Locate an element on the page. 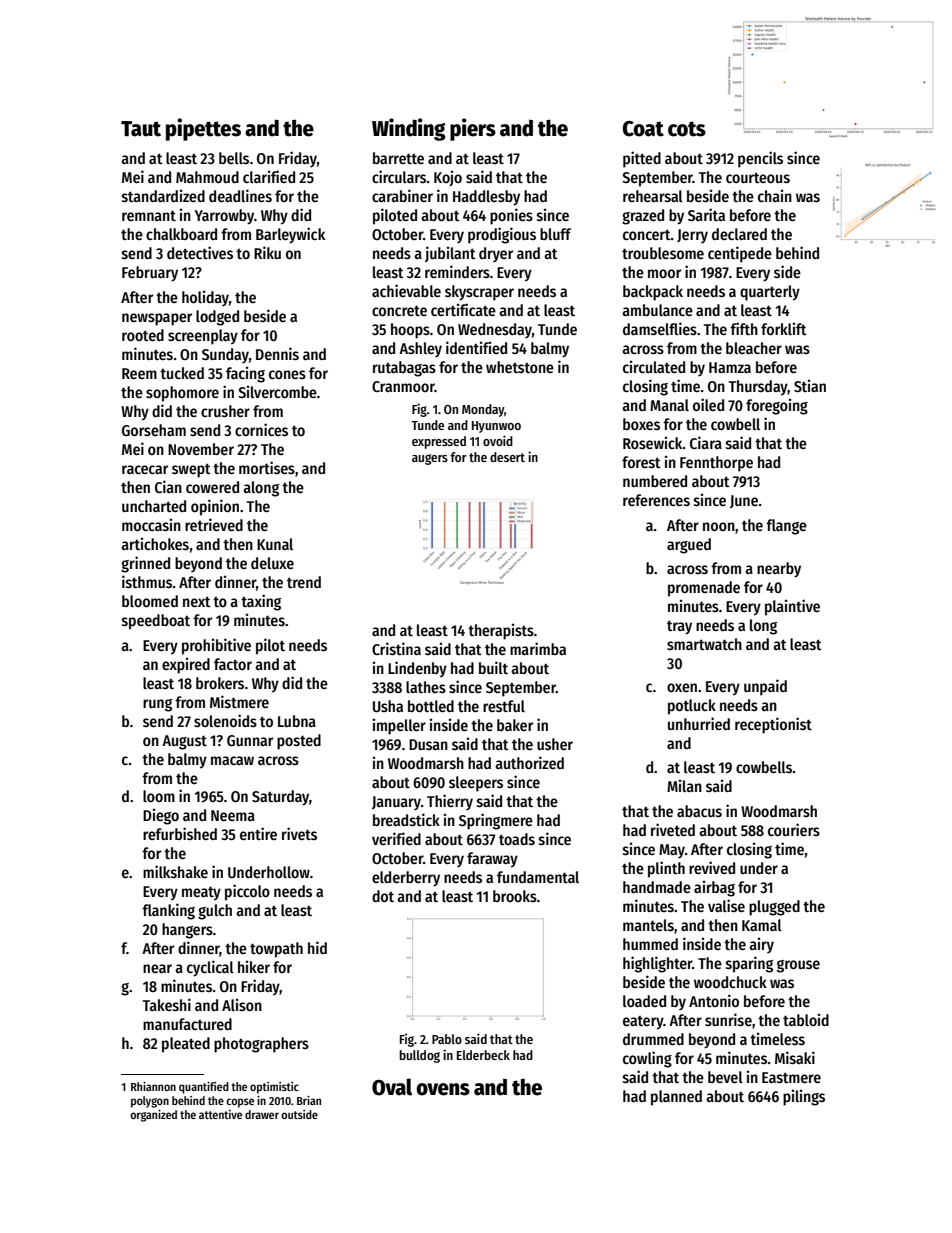 This document has width=952, height=1233. detectives is located at coordinates (200, 252).
